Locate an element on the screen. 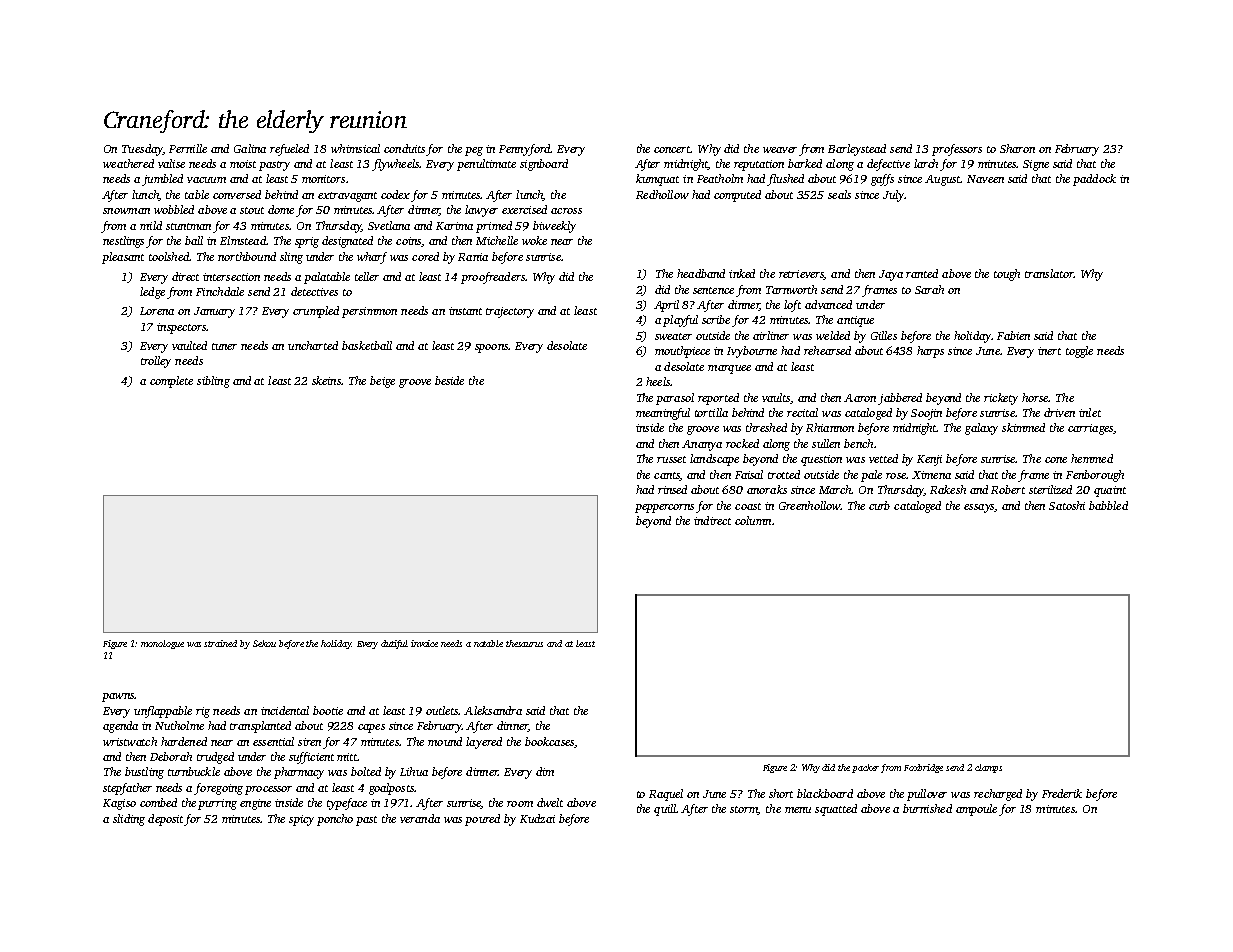 The height and width of the screenshot is (952, 1233). whimsical is located at coordinates (355, 148).
